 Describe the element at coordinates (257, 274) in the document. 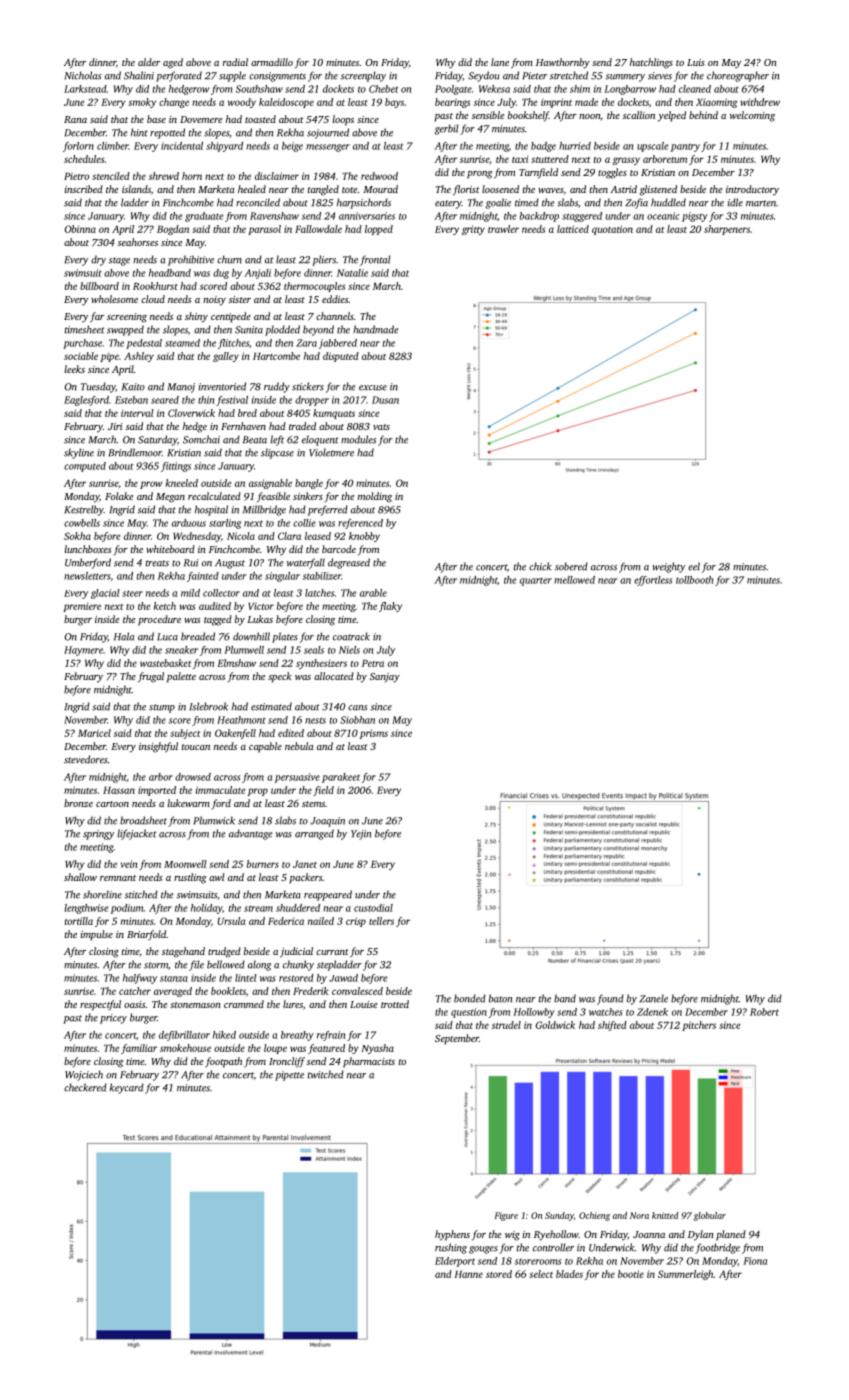

I see `Anjali` at that location.
